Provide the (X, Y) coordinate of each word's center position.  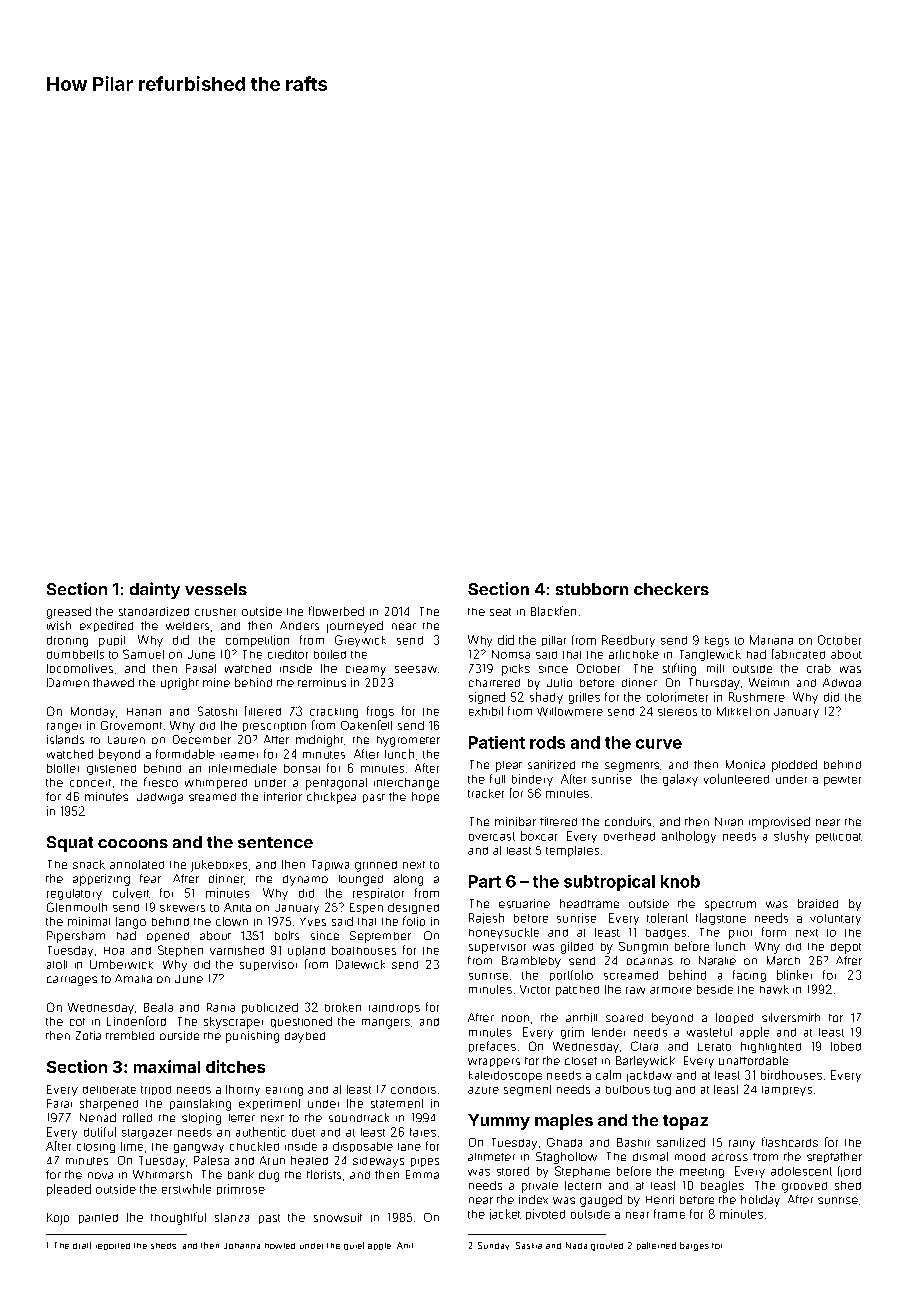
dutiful (100, 1132)
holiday (760, 1201)
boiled (330, 654)
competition (257, 641)
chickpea (331, 798)
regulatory (74, 894)
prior (740, 934)
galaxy (680, 780)
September (380, 937)
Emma (422, 1174)
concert (90, 783)
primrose (241, 1189)
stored (513, 1171)
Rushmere (757, 697)
